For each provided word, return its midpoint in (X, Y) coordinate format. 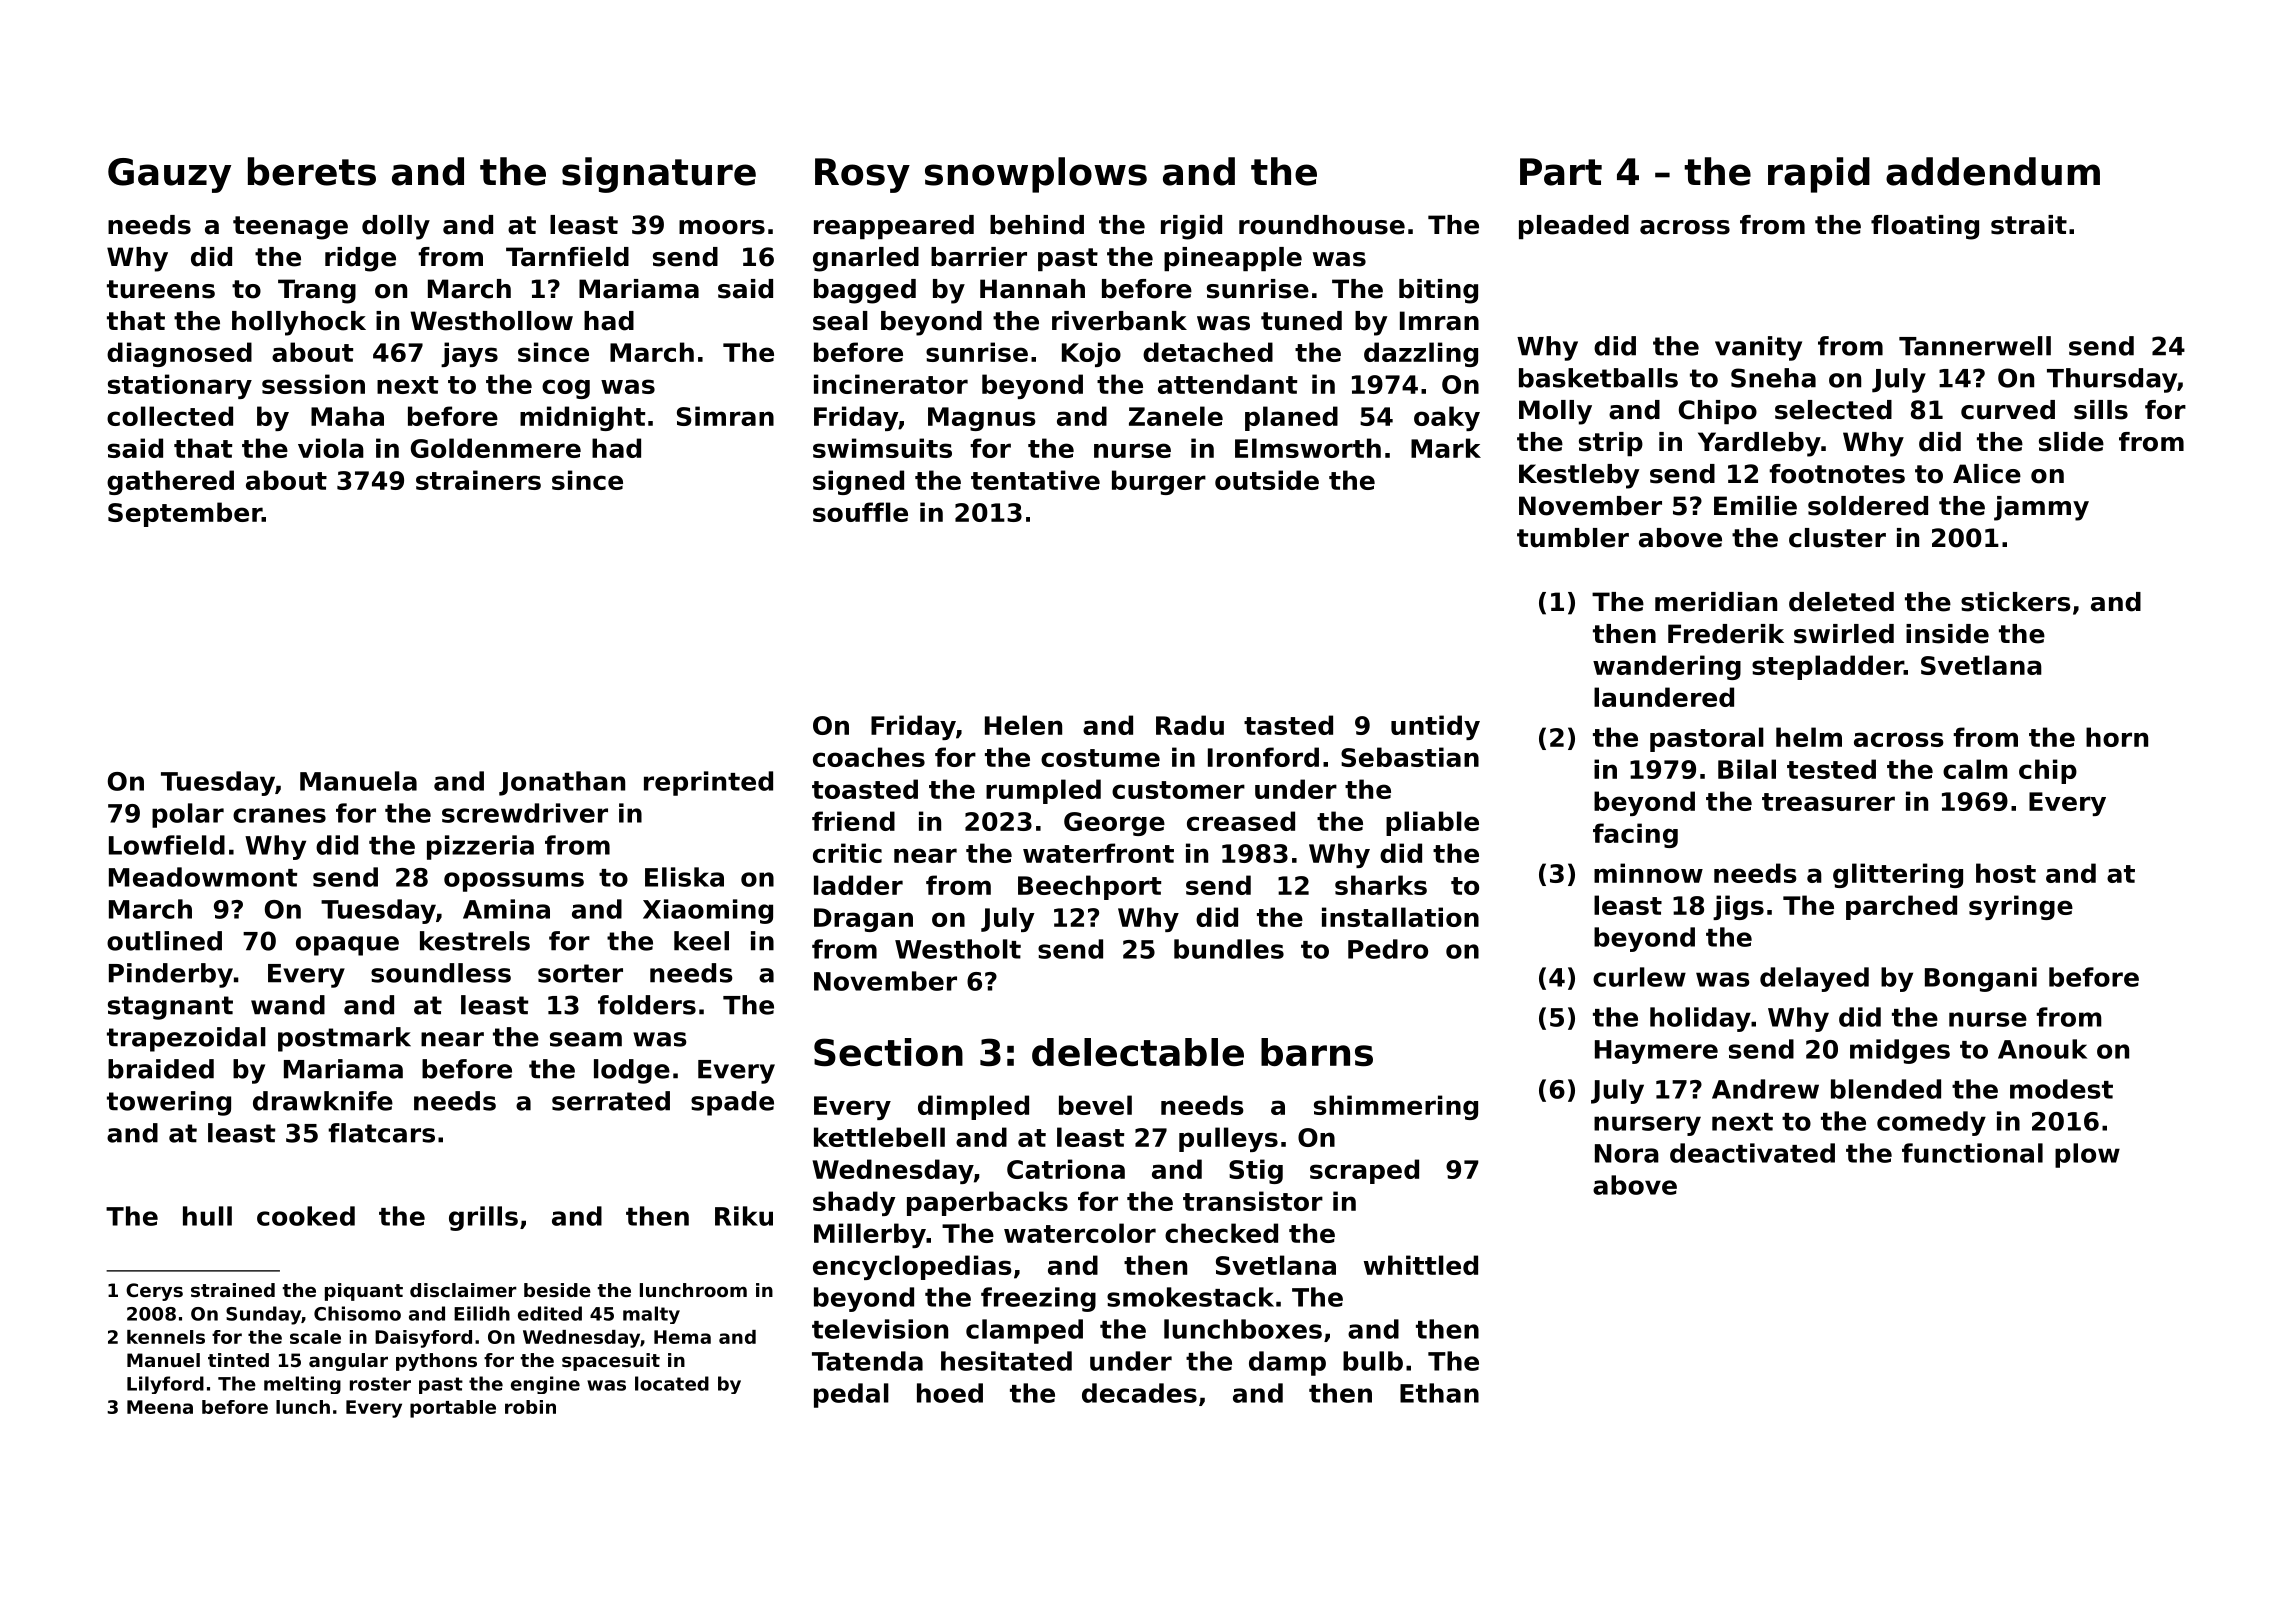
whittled (1421, 1265)
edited (550, 1313)
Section (888, 1052)
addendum (1993, 171)
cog (566, 389)
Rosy (862, 175)
